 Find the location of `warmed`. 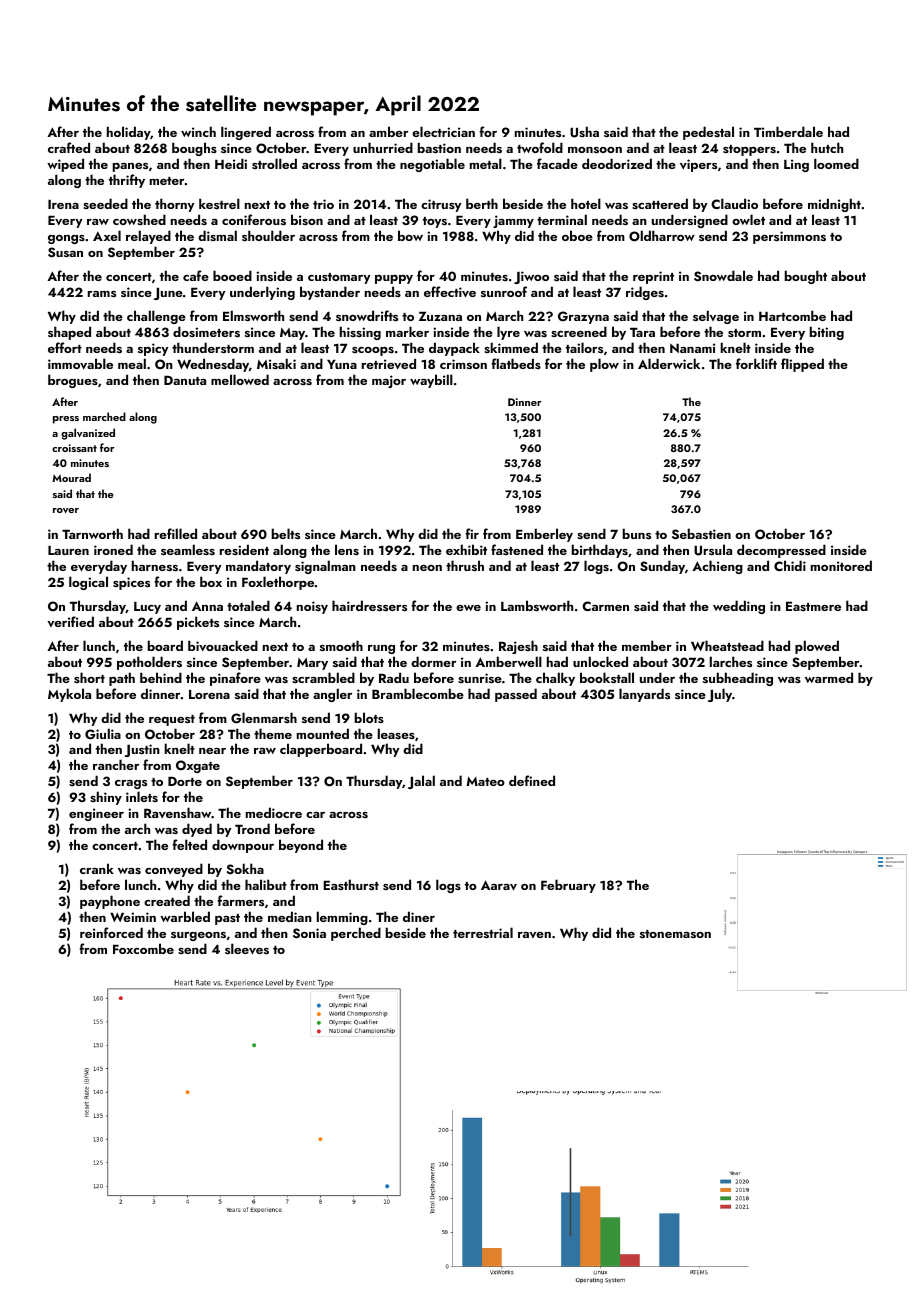

warmed is located at coordinates (829, 677).
